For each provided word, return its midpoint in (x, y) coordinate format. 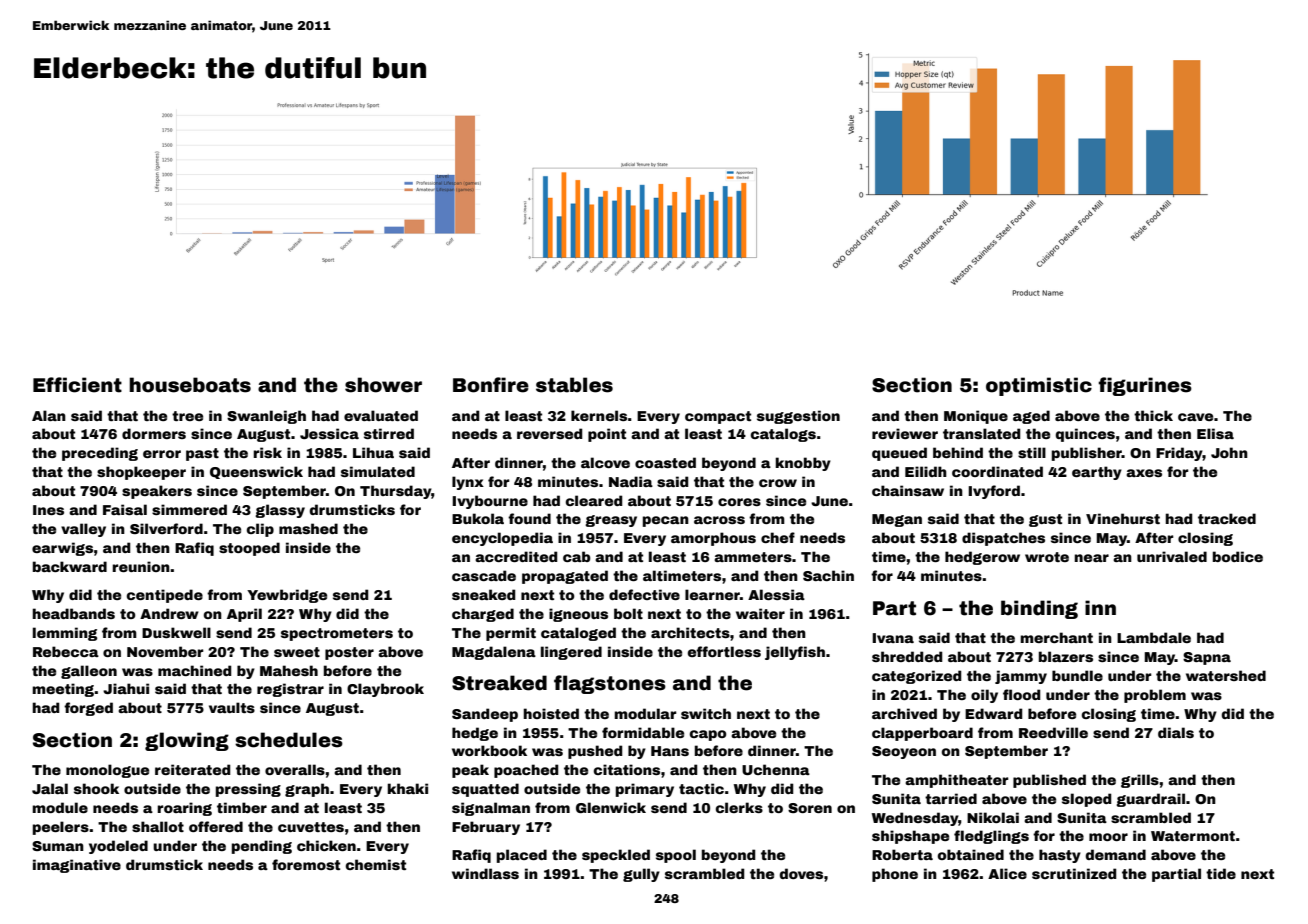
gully (641, 875)
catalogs (783, 435)
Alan (49, 415)
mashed (308, 528)
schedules (289, 740)
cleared (594, 500)
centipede (165, 596)
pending (262, 847)
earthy (1097, 473)
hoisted (551, 713)
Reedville (1053, 732)
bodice (1238, 556)
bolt (628, 613)
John (1229, 452)
